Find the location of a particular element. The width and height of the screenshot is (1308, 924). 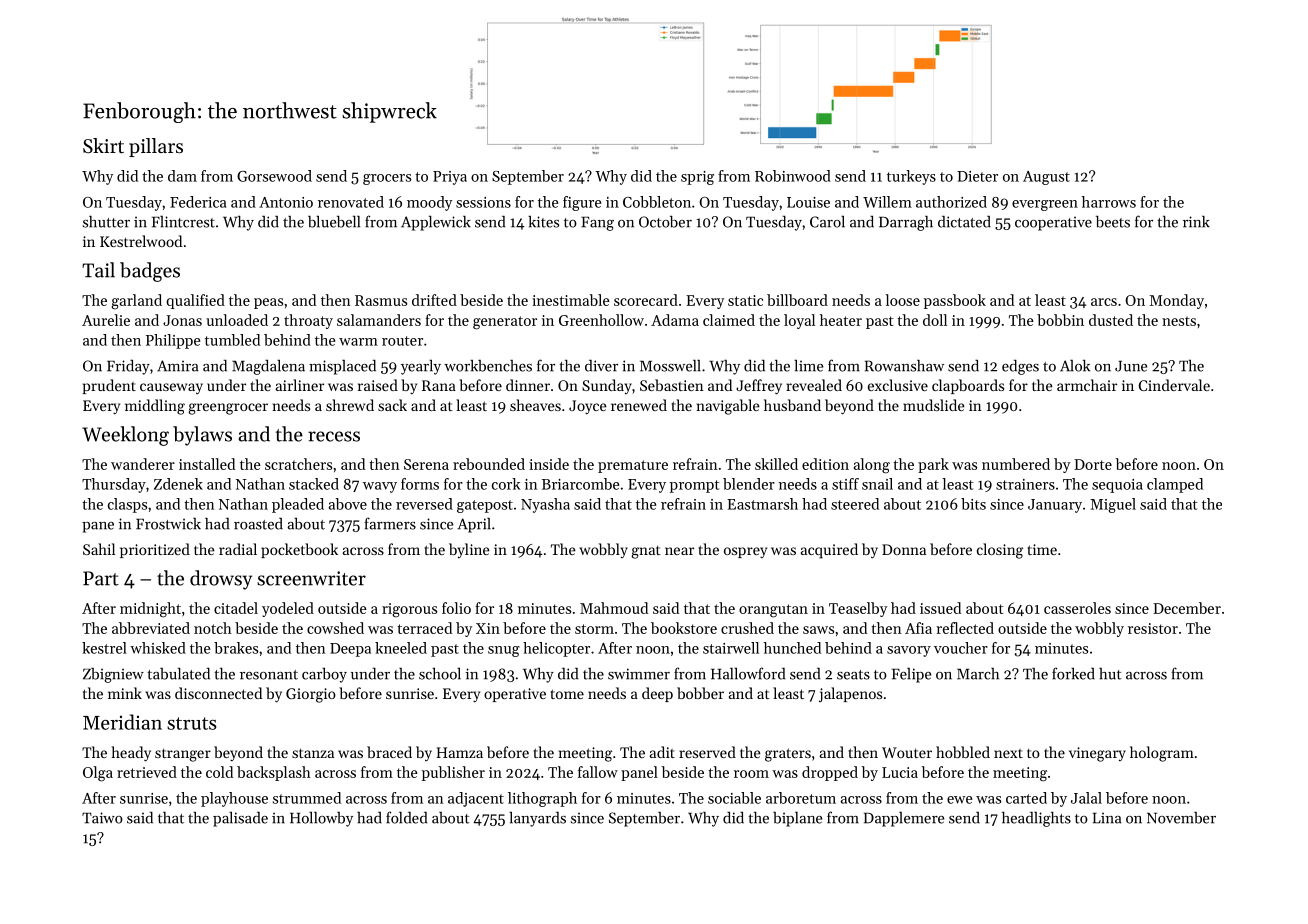

sprig is located at coordinates (697, 178).
